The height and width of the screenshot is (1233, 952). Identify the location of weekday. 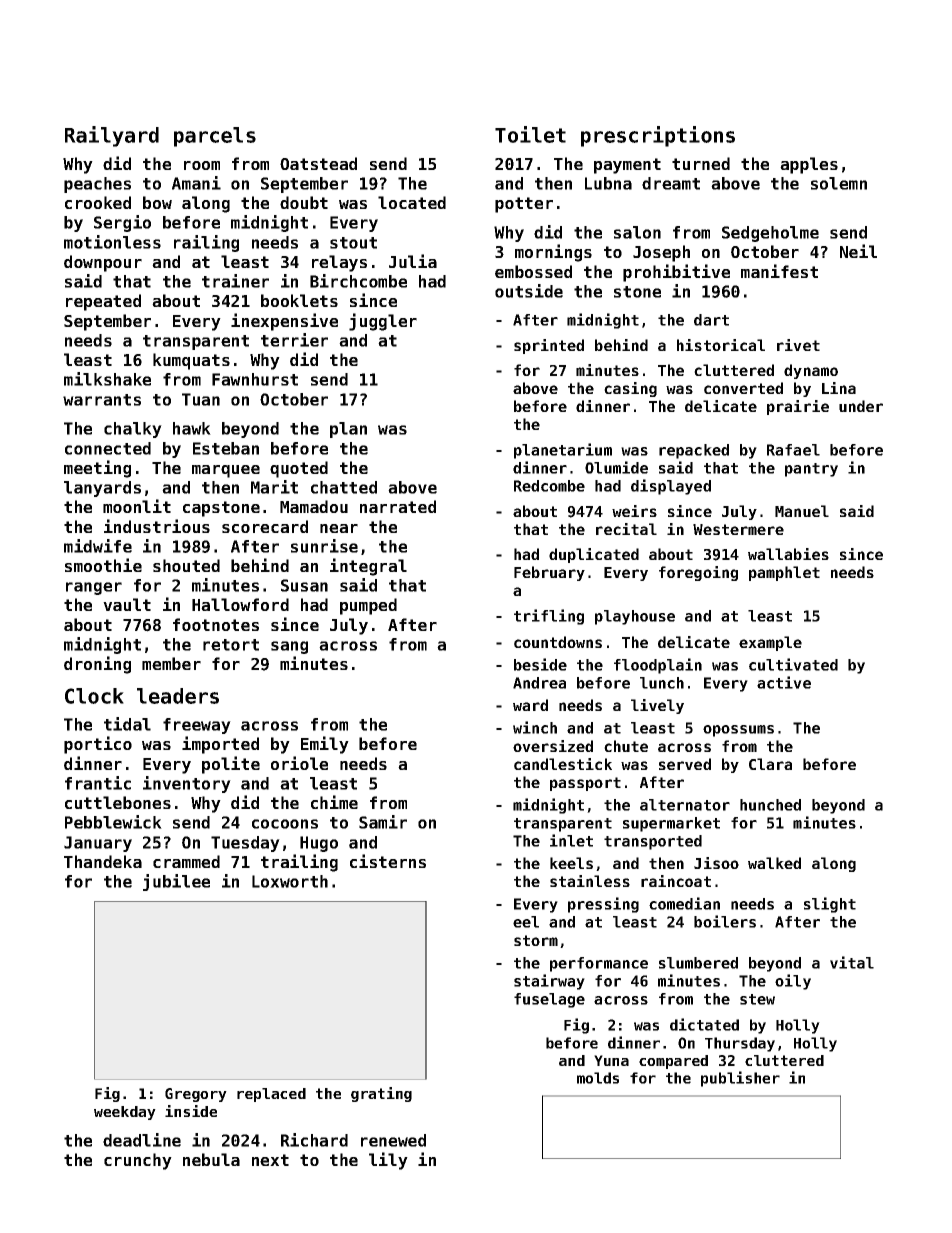
(125, 1113).
